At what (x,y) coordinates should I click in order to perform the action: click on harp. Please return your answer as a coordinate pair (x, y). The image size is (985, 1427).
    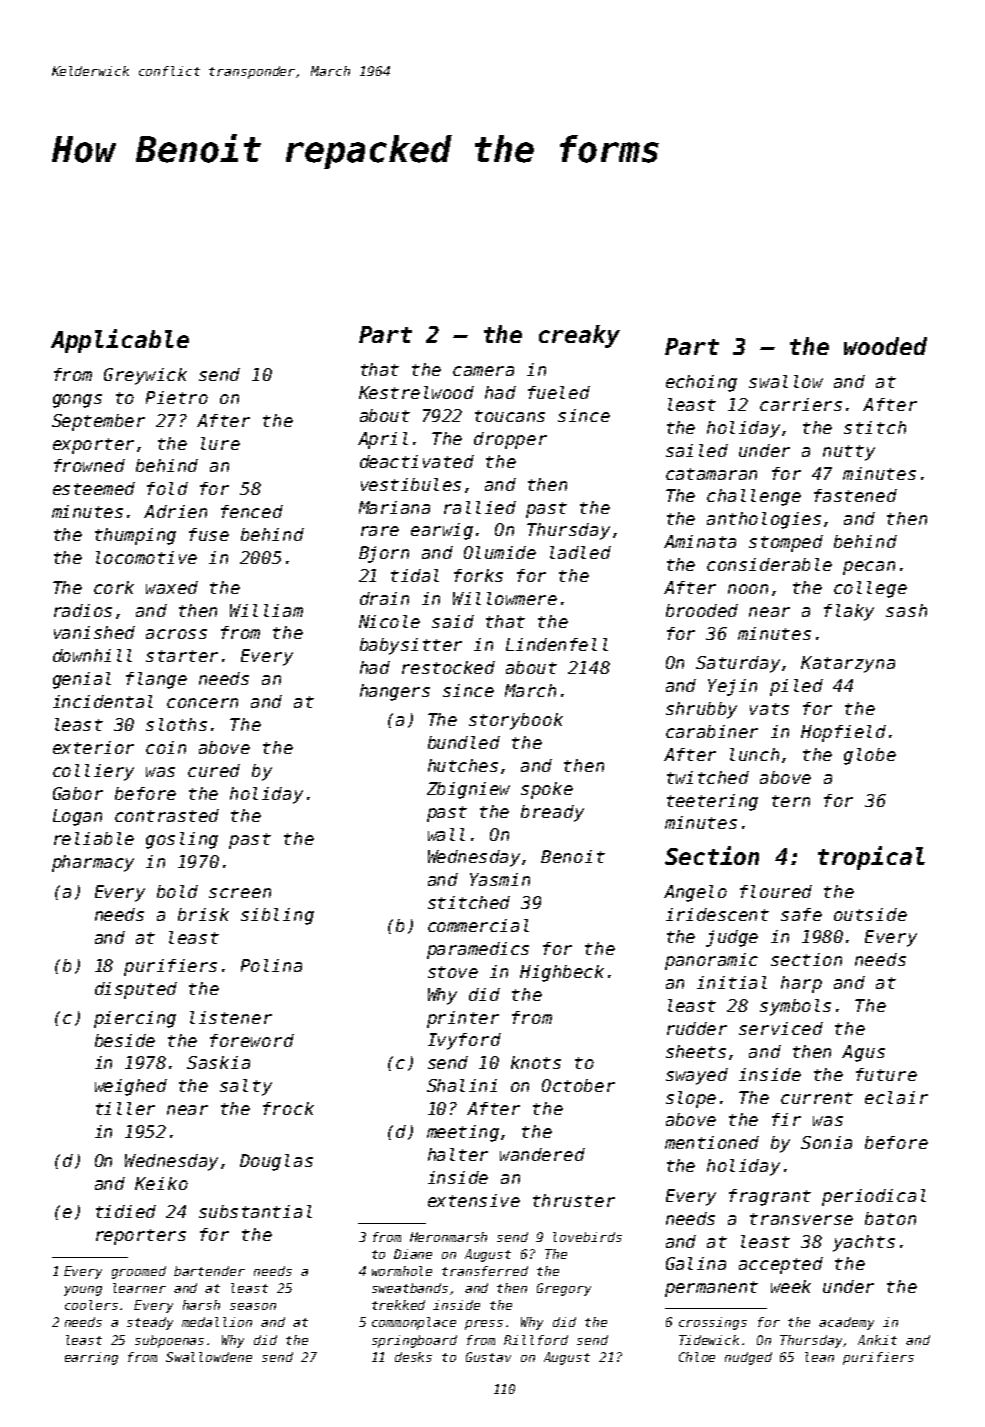
    Looking at the image, I should click on (801, 984).
